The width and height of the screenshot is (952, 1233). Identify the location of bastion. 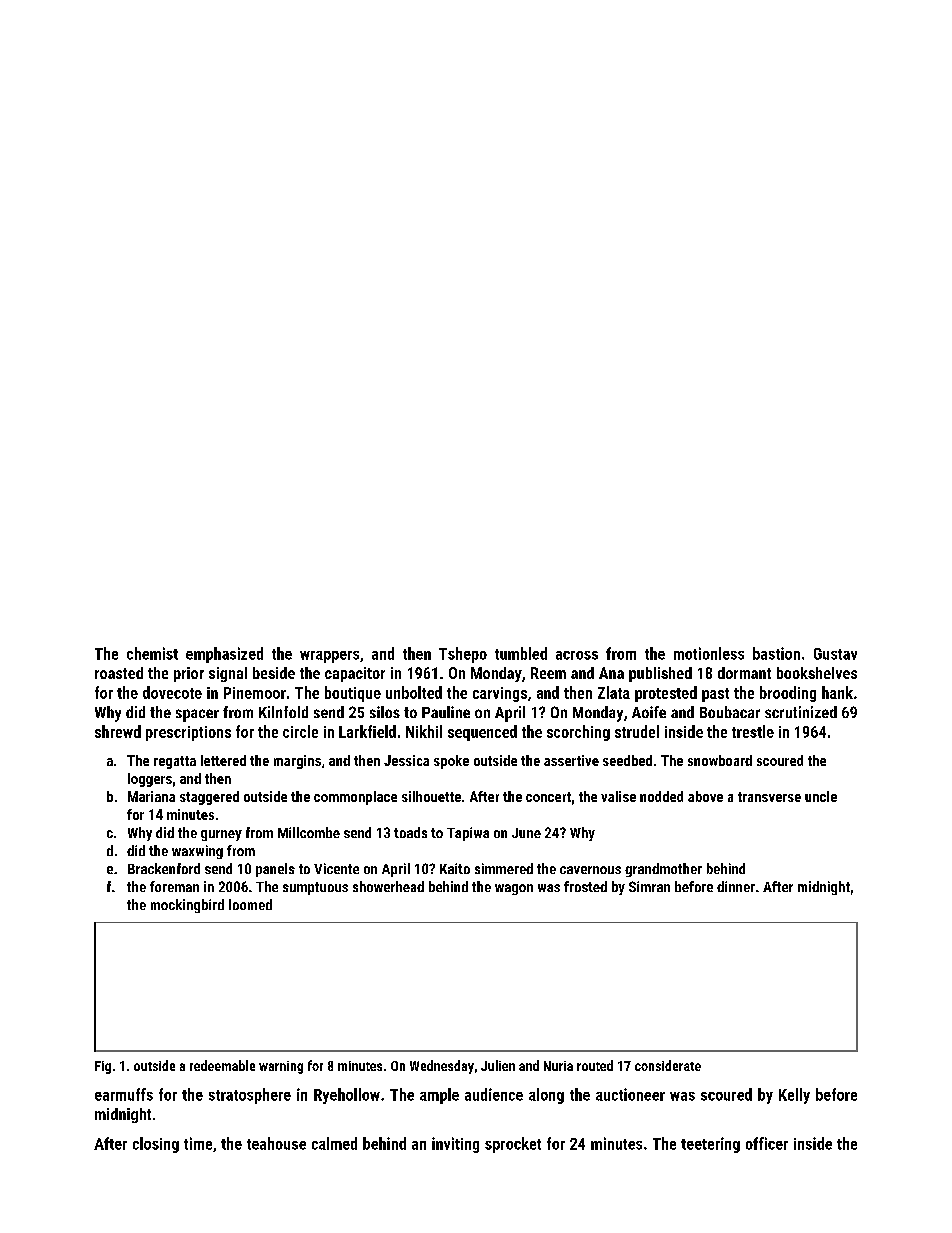
(776, 653).
